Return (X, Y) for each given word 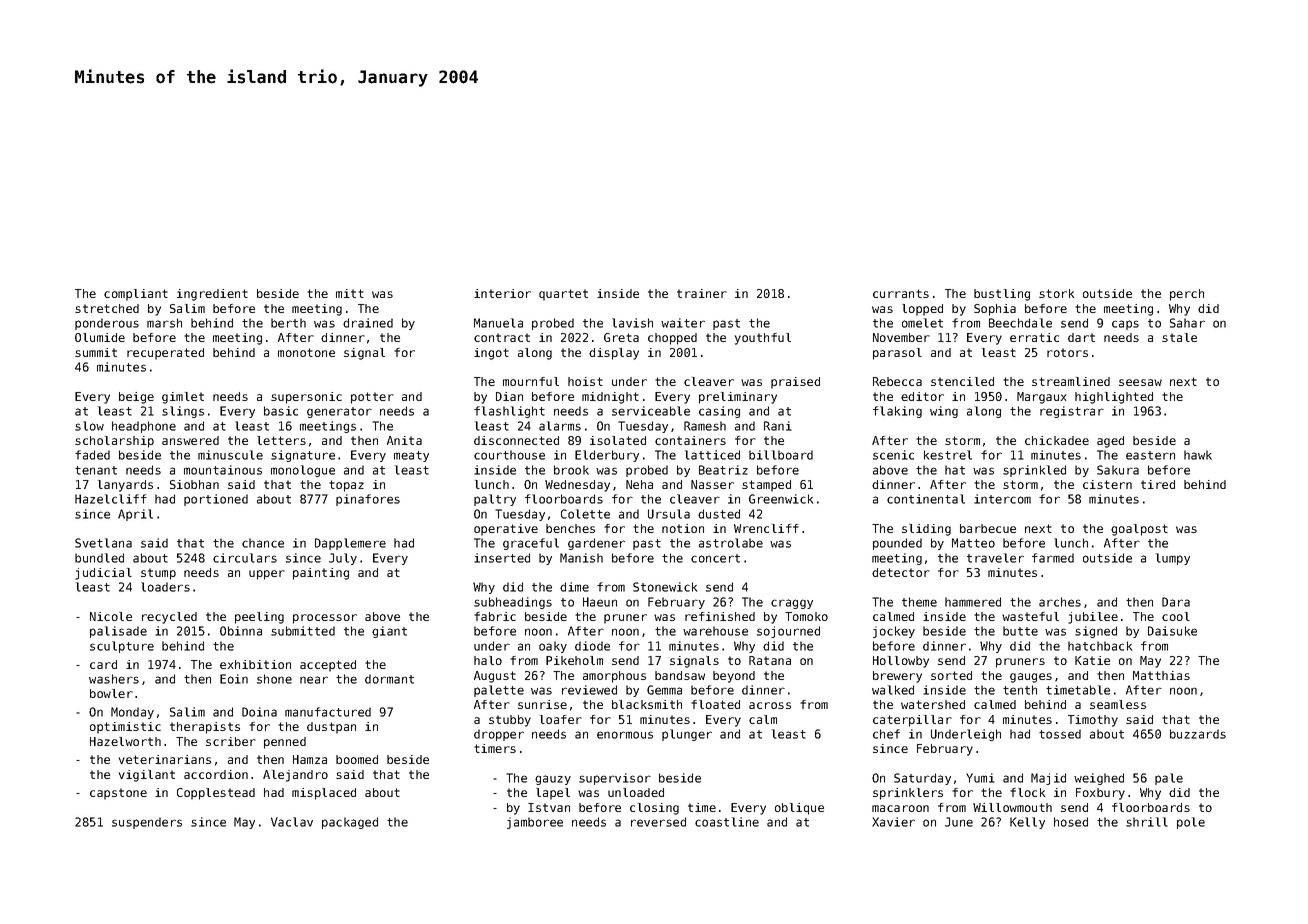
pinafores (368, 500)
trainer (702, 293)
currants (901, 293)
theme (919, 602)
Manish (581, 558)
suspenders (147, 823)
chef (886, 734)
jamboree (535, 823)
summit (96, 352)
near (314, 680)
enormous (625, 735)
